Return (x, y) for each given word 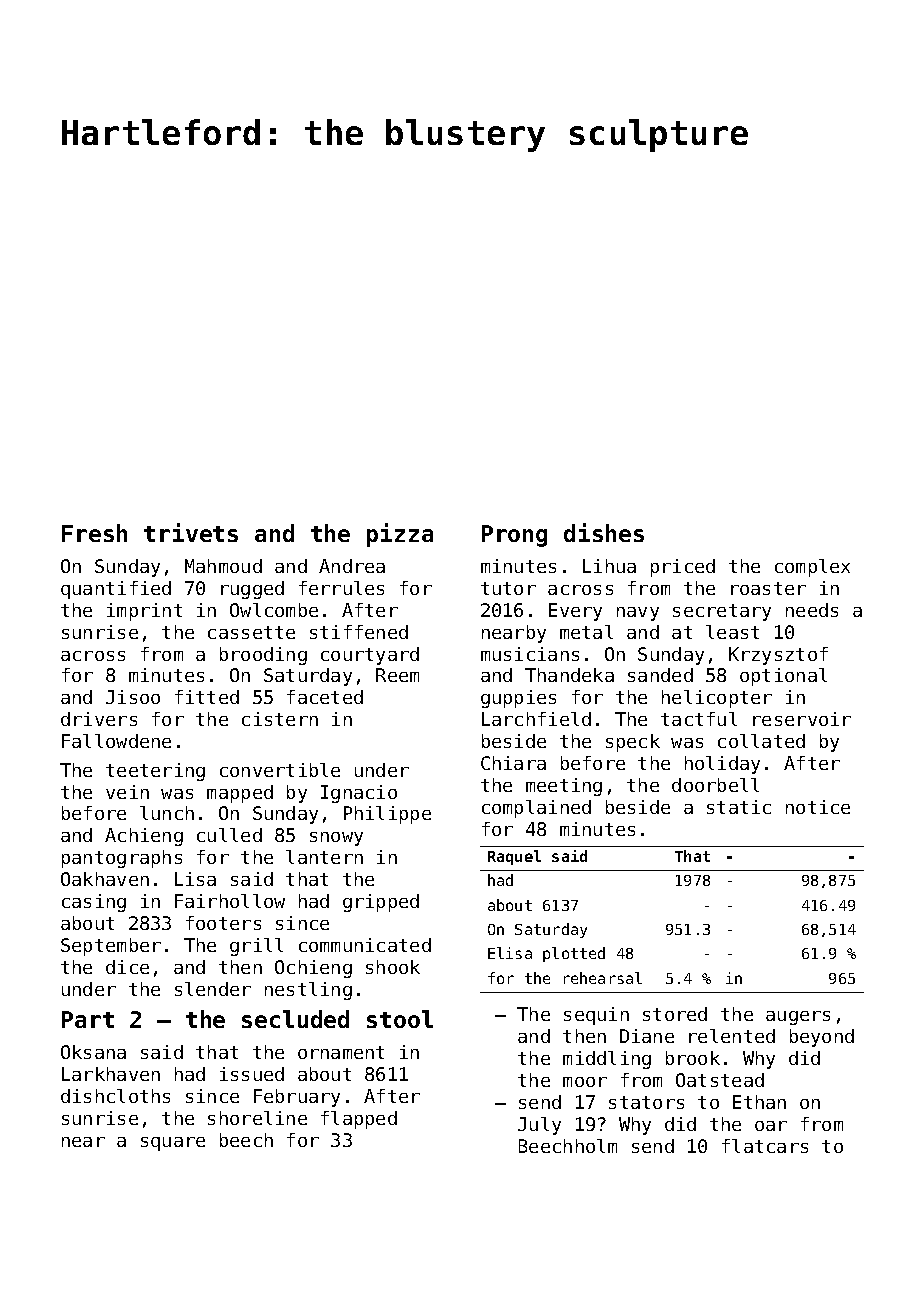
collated (761, 741)
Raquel (514, 857)
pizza (400, 535)
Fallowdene (116, 741)
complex (812, 568)
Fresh (94, 533)
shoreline (257, 1118)
